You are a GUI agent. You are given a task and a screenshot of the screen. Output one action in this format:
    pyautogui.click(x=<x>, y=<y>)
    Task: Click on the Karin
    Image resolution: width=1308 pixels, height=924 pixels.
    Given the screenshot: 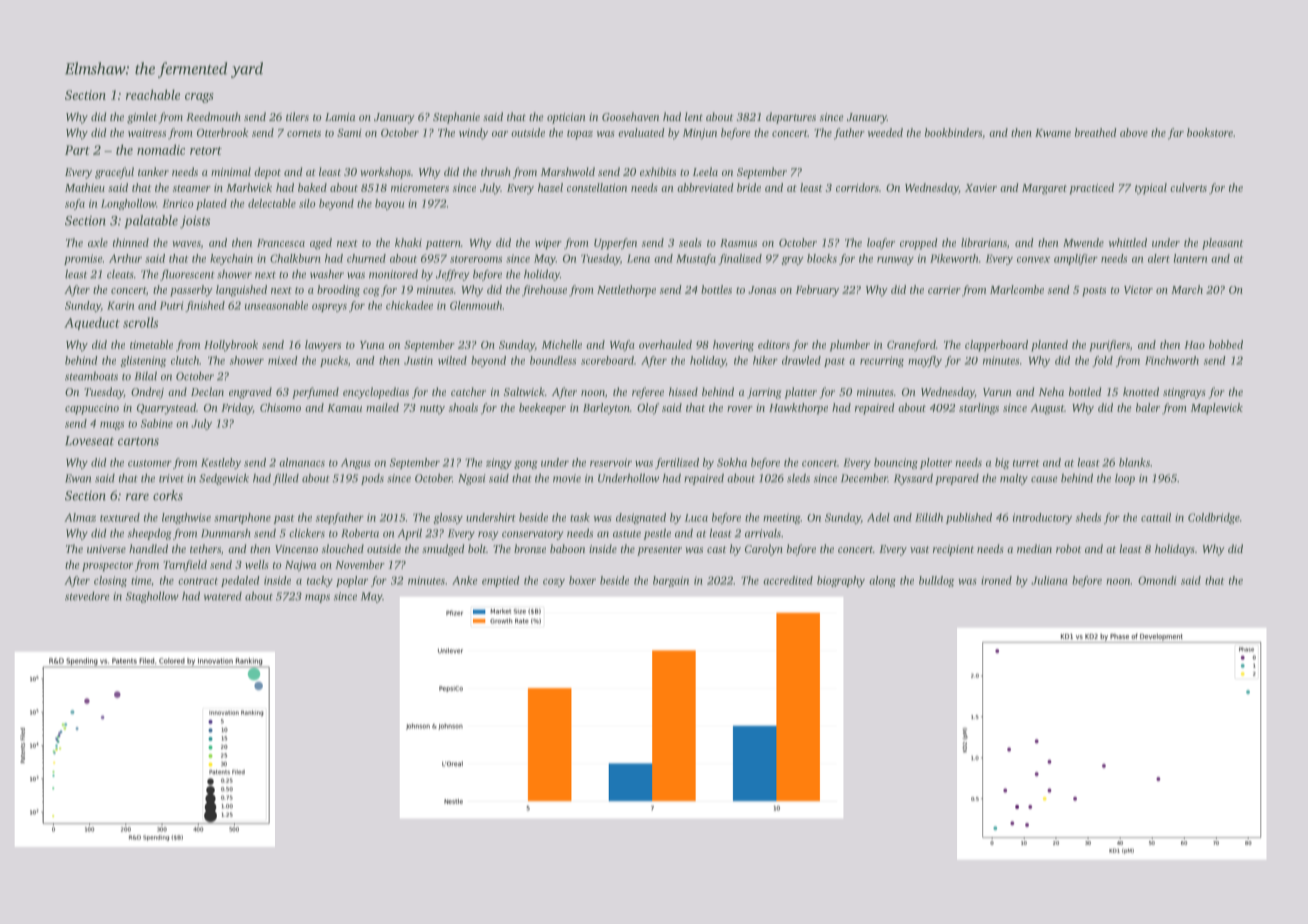 What is the action you would take?
    pyautogui.click(x=120, y=305)
